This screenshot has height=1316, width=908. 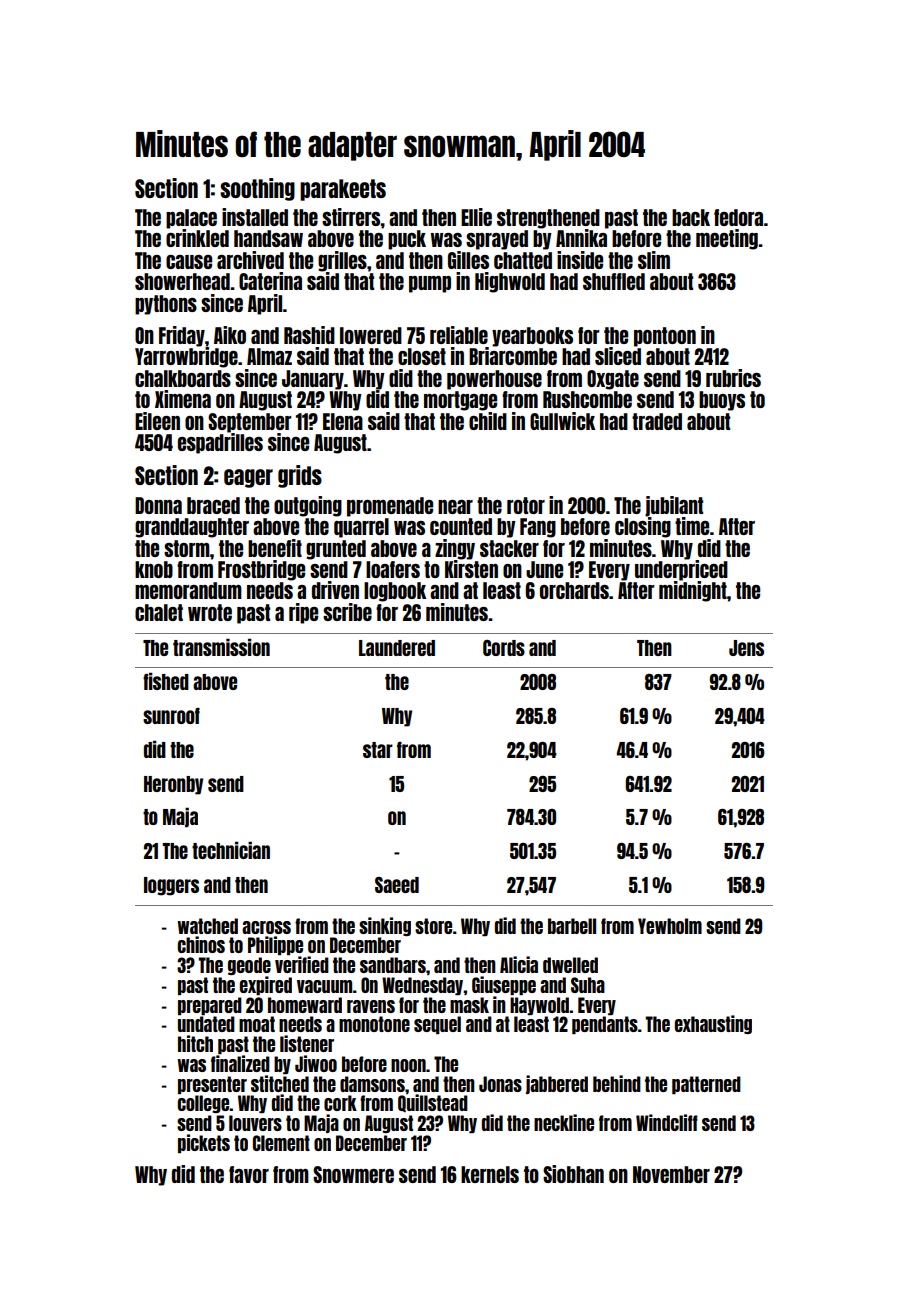 I want to click on June, so click(x=544, y=569).
